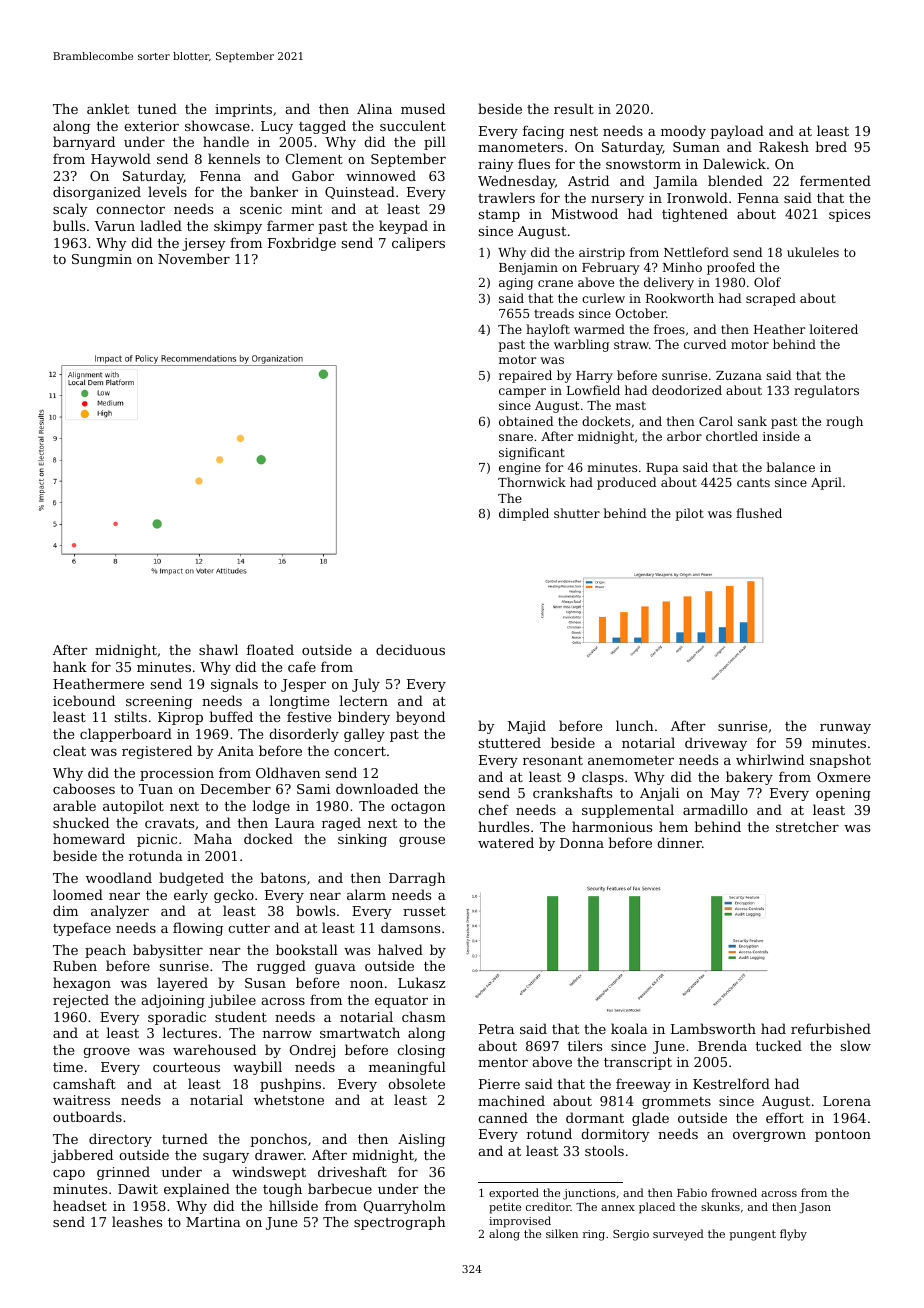 The width and height of the image is (924, 1308). What do you see at coordinates (366, 894) in the image?
I see `alarm` at bounding box center [366, 894].
